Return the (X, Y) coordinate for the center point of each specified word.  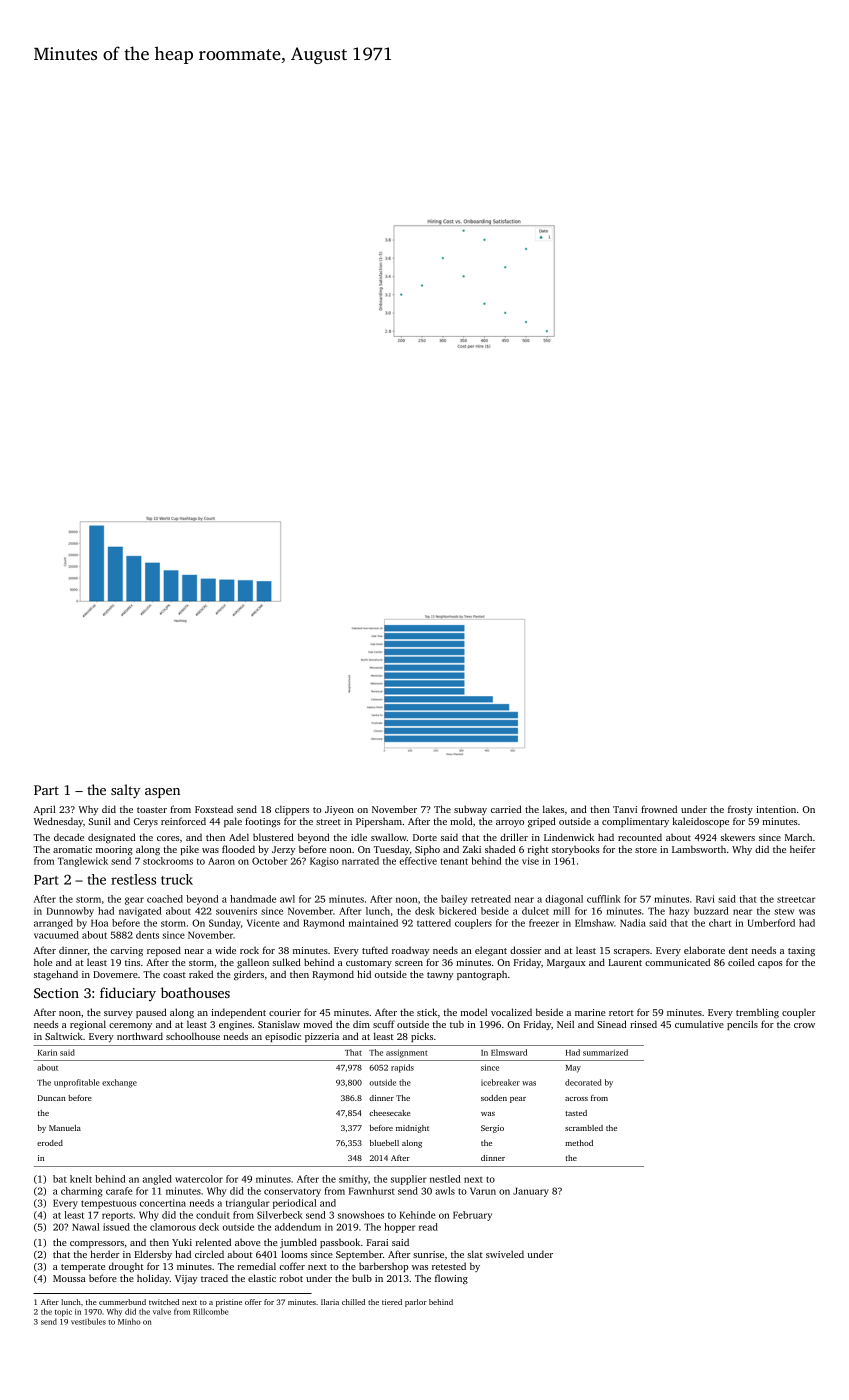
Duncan (52, 1098)
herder (105, 1254)
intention (776, 809)
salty (125, 791)
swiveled (505, 1254)
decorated (583, 1082)
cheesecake (390, 1113)
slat (475, 1254)
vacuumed (56, 935)
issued (116, 1227)
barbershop (384, 1267)
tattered (434, 923)
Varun (483, 1191)
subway (470, 810)
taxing (801, 952)
